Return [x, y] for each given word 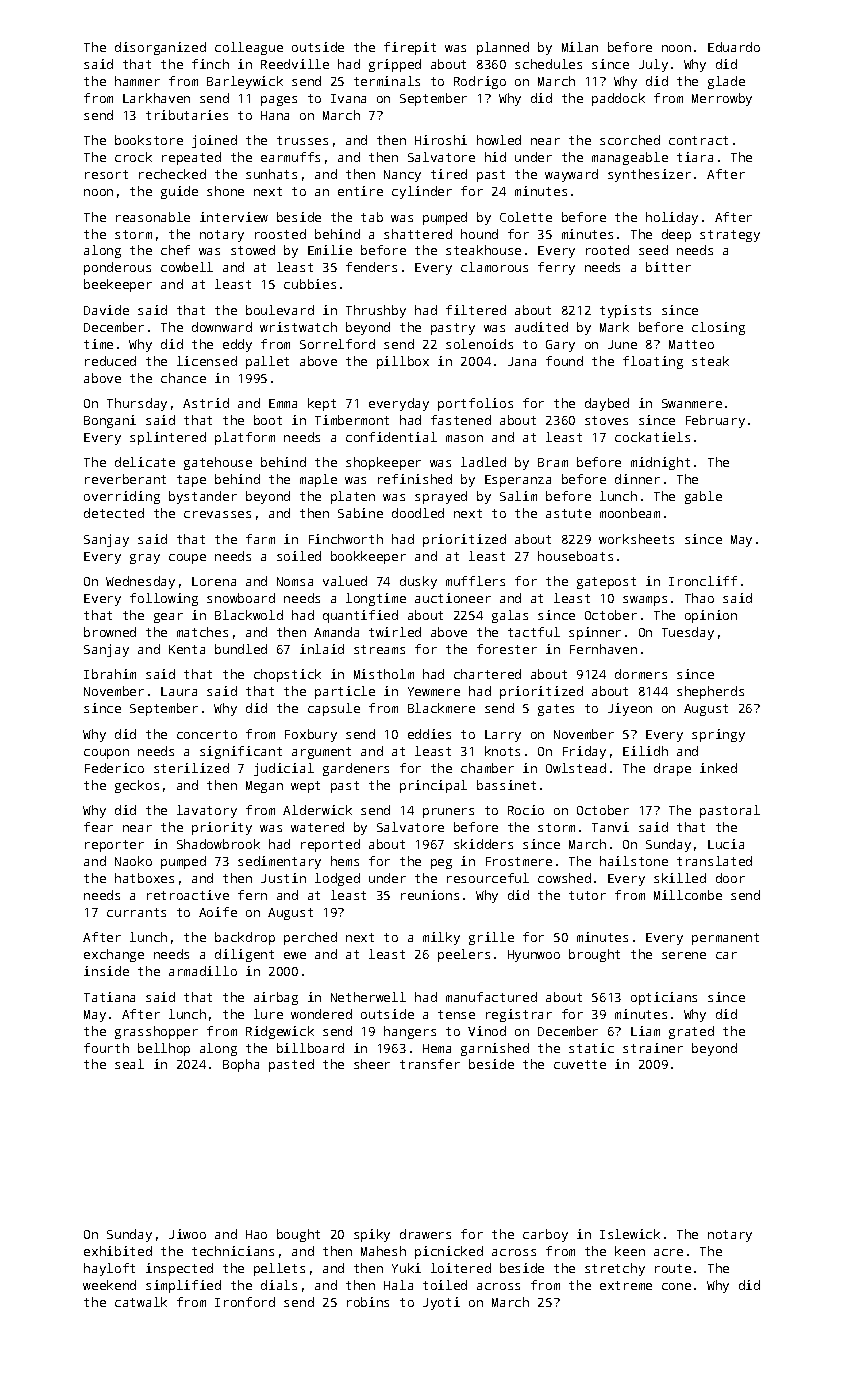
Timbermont [352, 420]
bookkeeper [368, 557]
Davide [106, 310]
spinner [595, 633]
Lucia [726, 844]
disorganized [160, 48]
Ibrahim [110, 674]
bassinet [506, 785]
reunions [430, 895]
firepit [410, 48]
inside [106, 971]
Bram [553, 462]
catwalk [141, 1302]
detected [114, 513]
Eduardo [734, 47]
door [730, 878]
